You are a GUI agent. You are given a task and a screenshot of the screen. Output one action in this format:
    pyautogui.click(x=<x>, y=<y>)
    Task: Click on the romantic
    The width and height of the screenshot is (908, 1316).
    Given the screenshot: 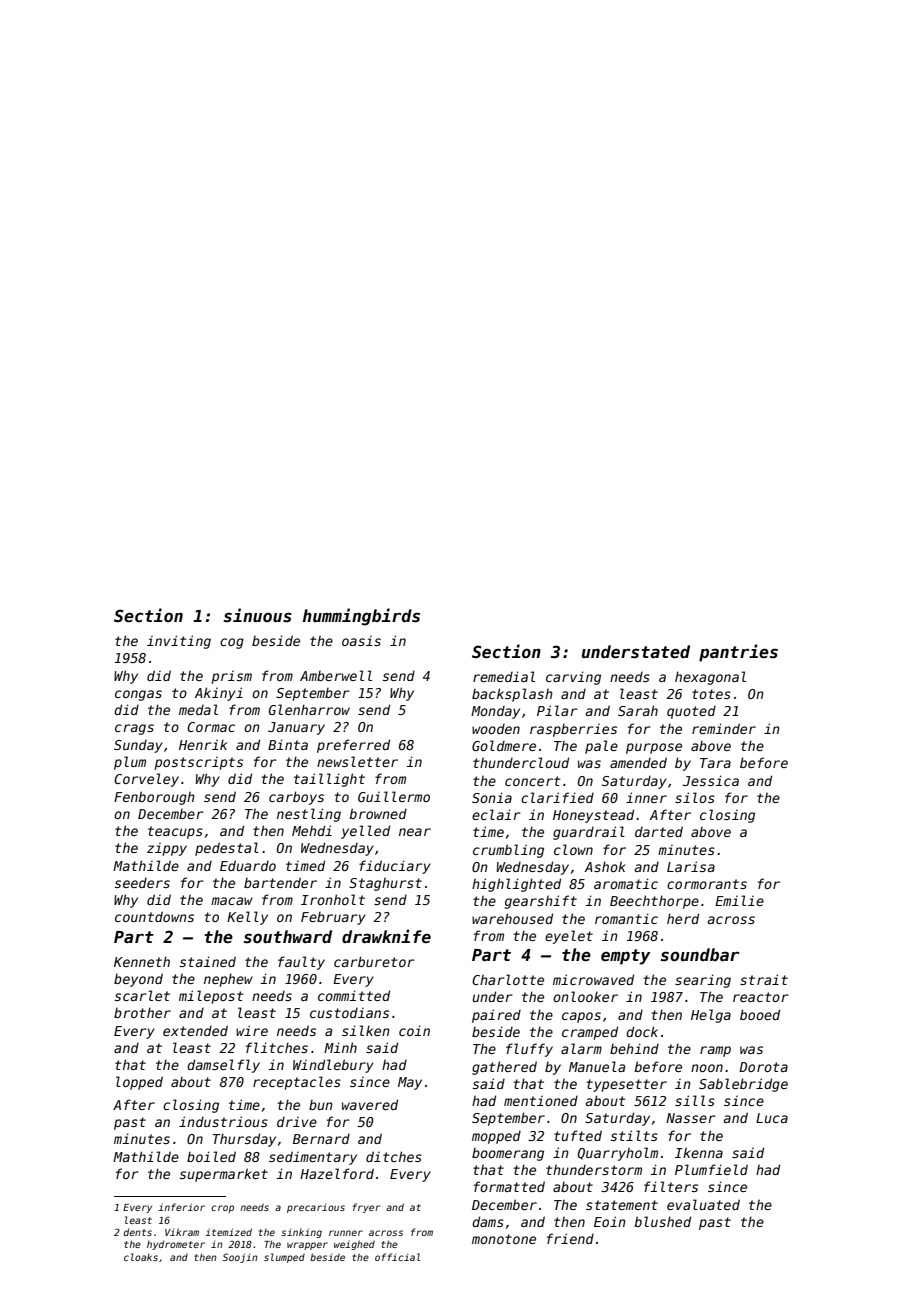 What is the action you would take?
    pyautogui.click(x=626, y=918)
